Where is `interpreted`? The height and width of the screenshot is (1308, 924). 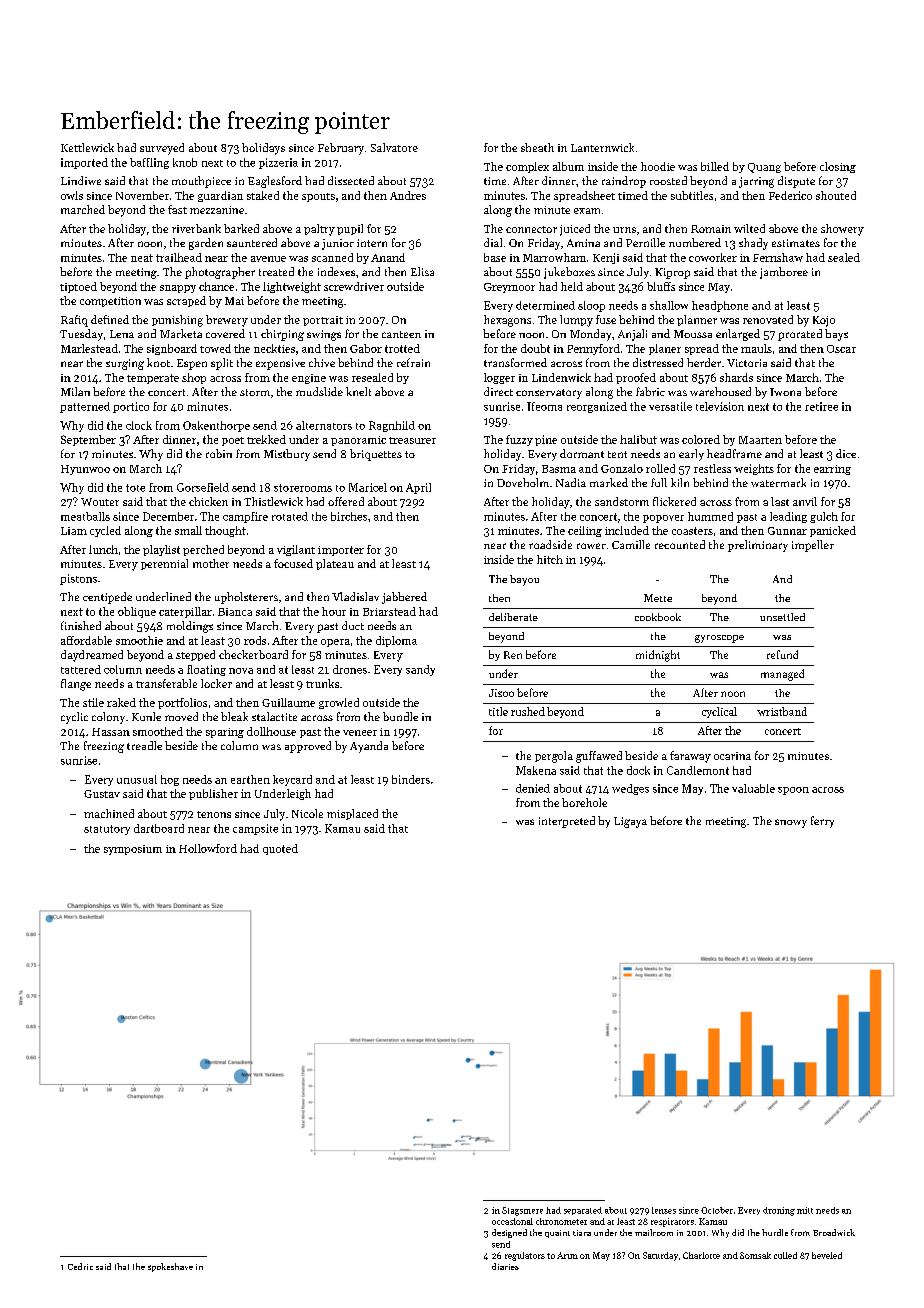 interpreted is located at coordinates (567, 822).
